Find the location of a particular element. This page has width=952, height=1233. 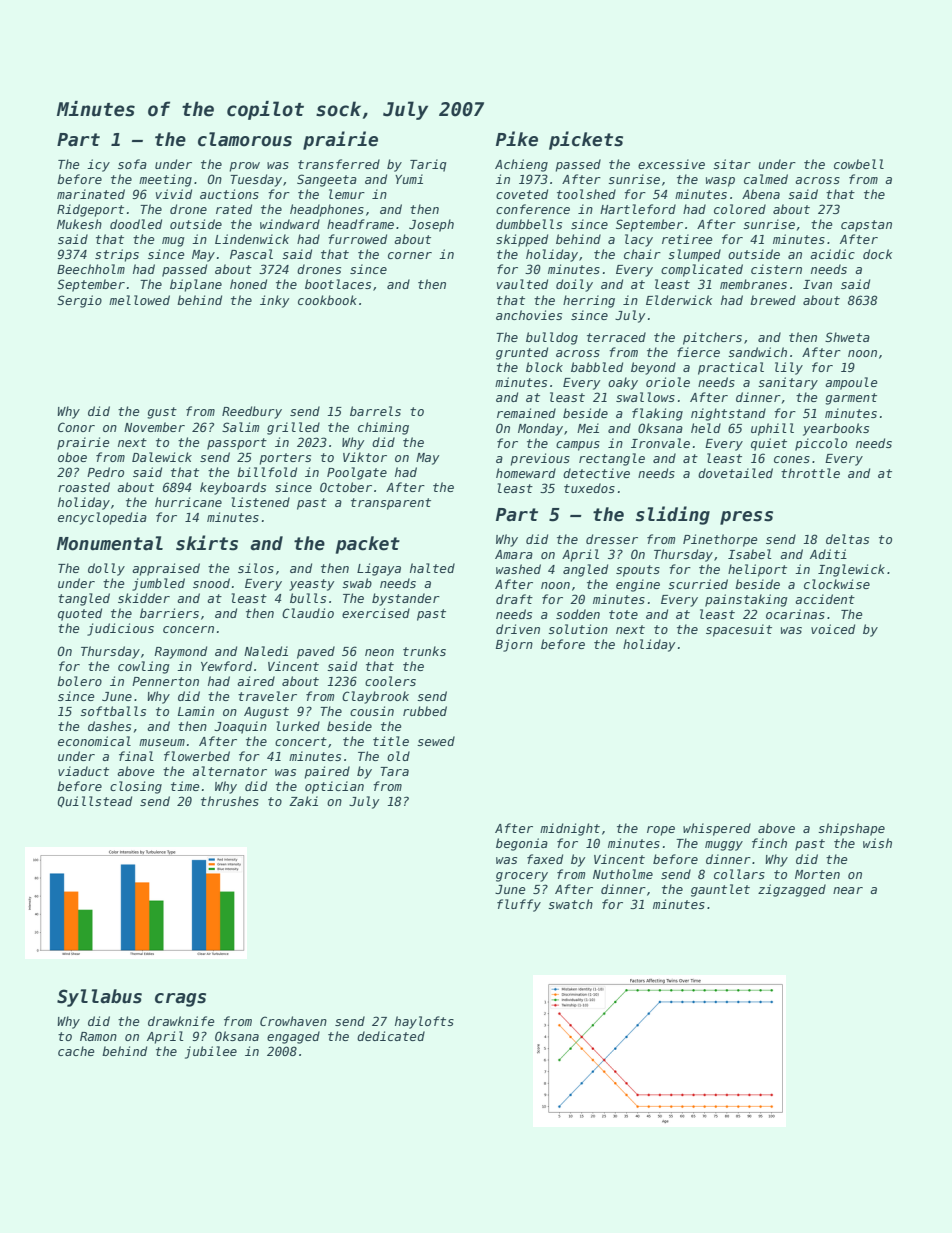

Yumi is located at coordinates (409, 179).
